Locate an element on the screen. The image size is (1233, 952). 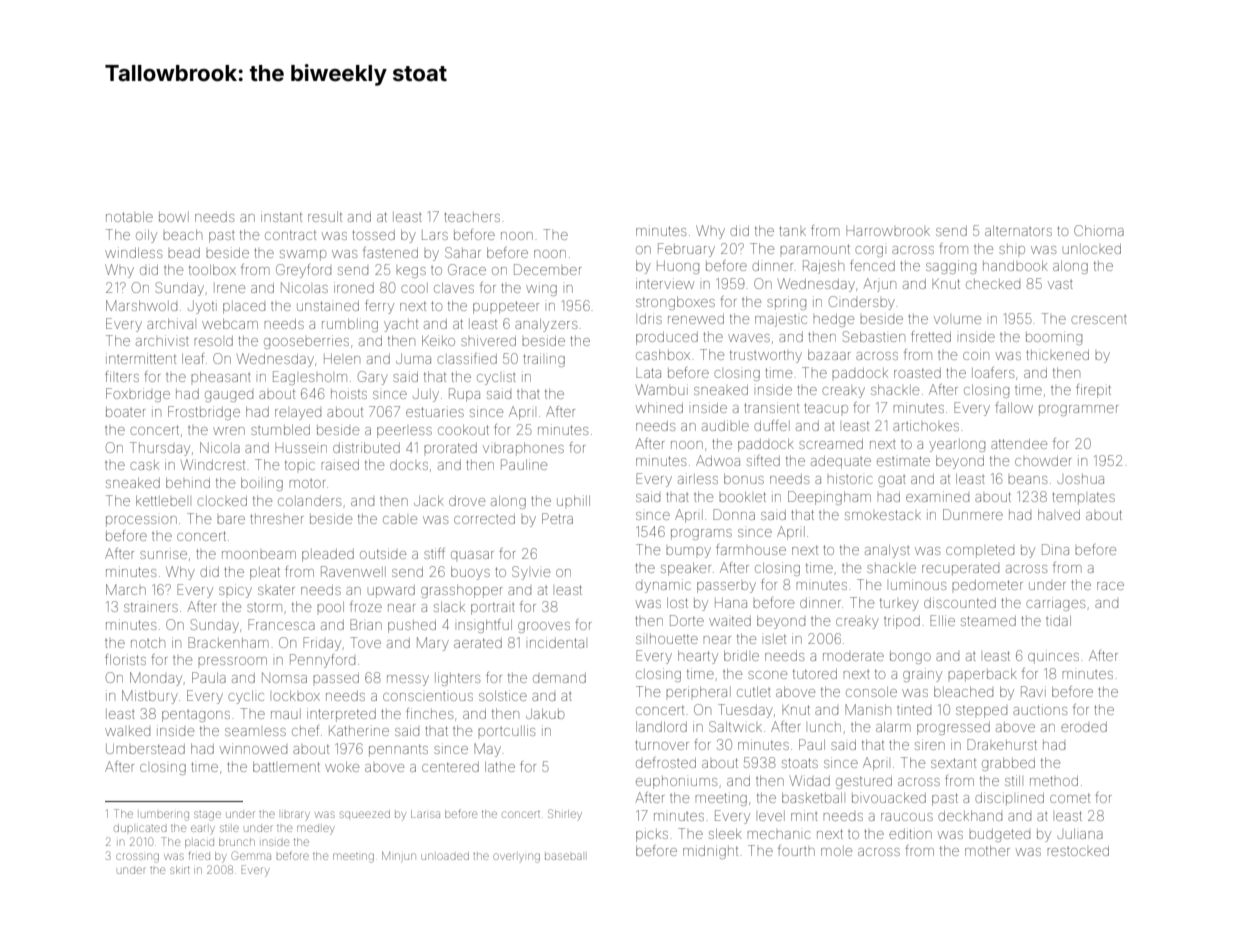
upward is located at coordinates (391, 591).
